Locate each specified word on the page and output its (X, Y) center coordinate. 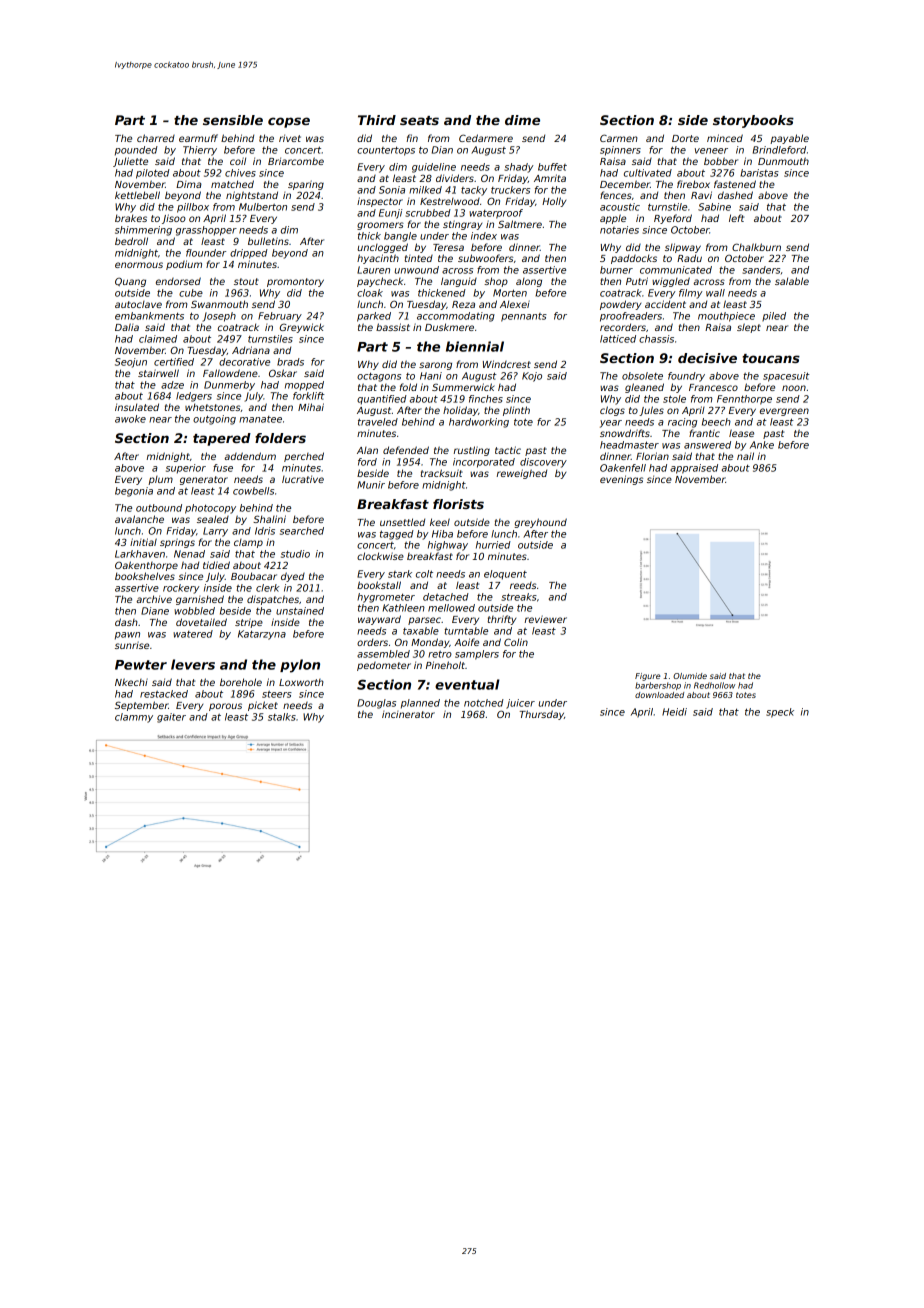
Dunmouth (783, 161)
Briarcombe (296, 161)
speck (780, 713)
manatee (260, 419)
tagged (397, 535)
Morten (510, 293)
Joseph (219, 317)
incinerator (408, 714)
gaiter (171, 718)
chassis (656, 339)
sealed (213, 519)
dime (522, 120)
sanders (761, 270)
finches (486, 399)
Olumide (690, 676)
